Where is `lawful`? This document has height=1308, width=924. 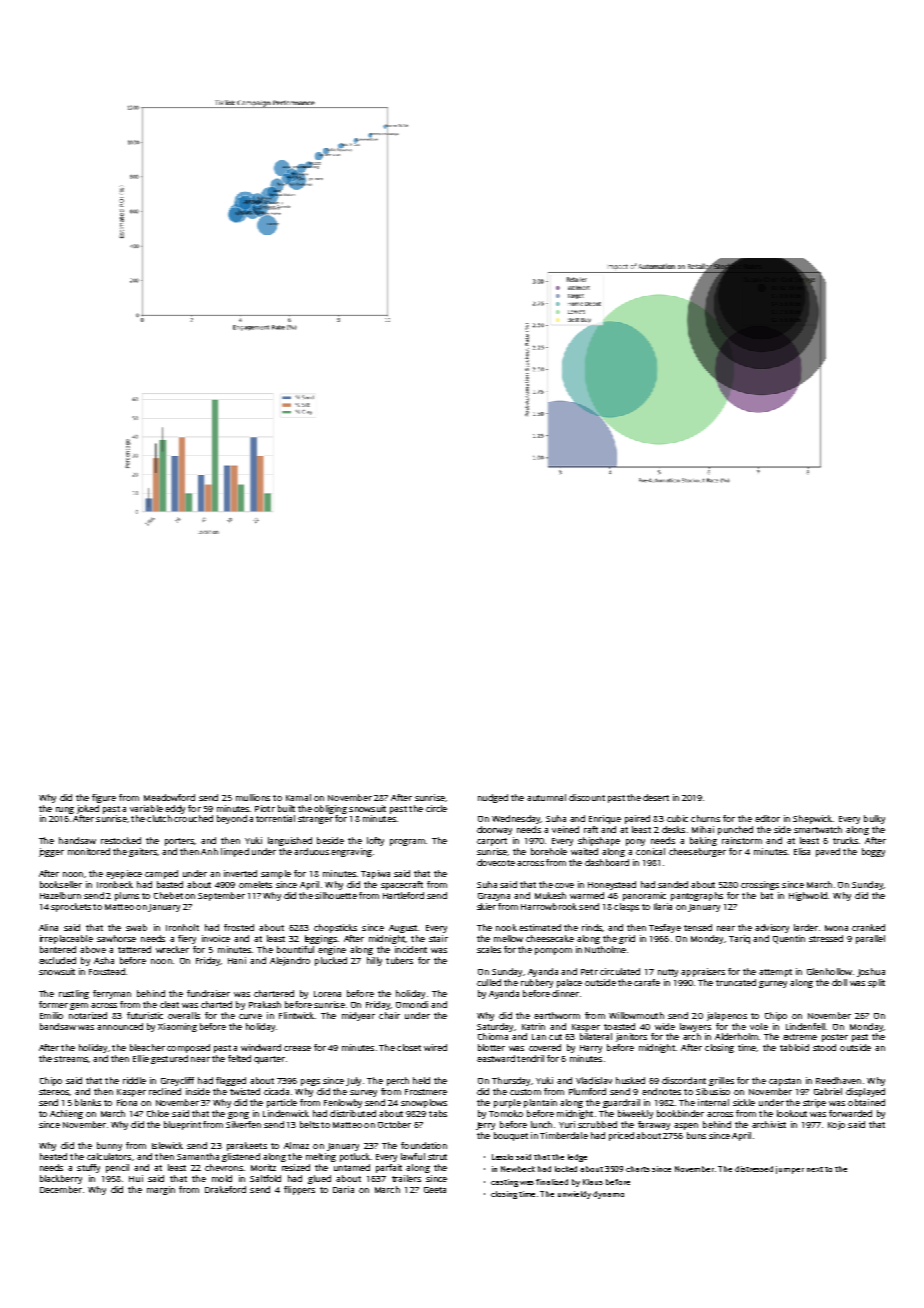 lawful is located at coordinates (413, 1156).
